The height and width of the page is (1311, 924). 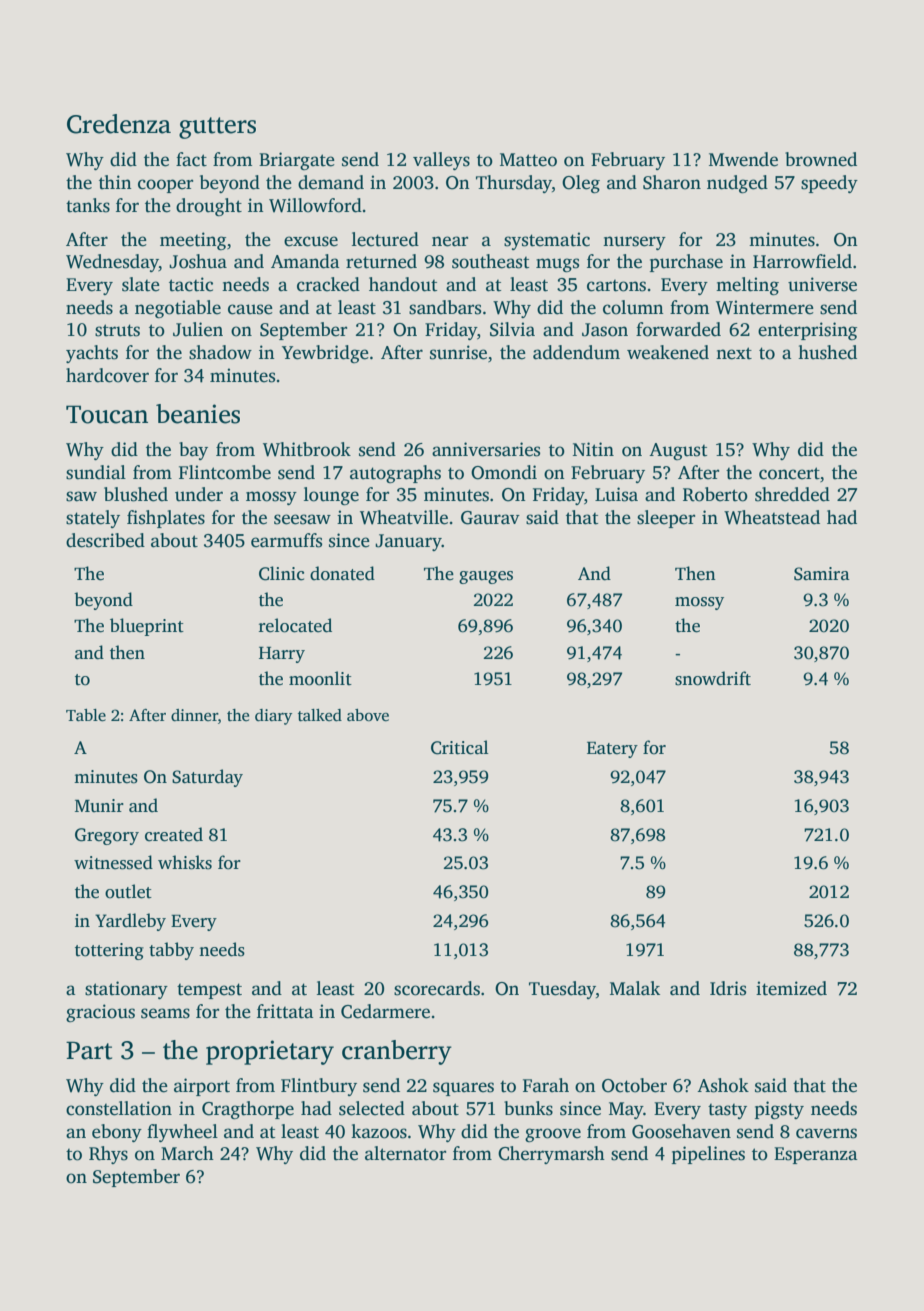 What do you see at coordinates (119, 124) in the page?
I see `Credenza` at bounding box center [119, 124].
